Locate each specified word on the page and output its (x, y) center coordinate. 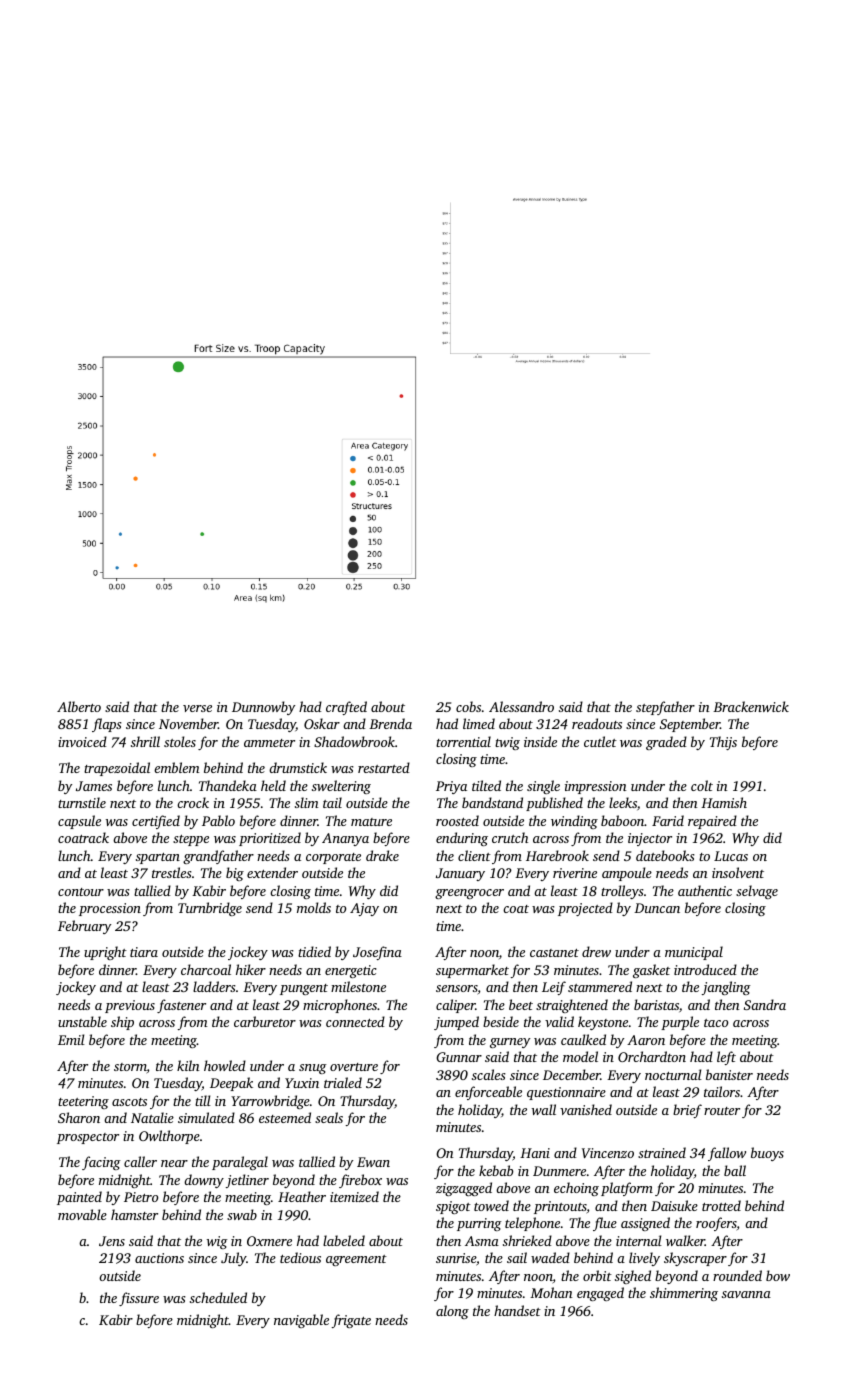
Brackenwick (751, 706)
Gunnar (459, 1057)
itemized (354, 1196)
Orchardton (652, 1056)
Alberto (79, 706)
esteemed (285, 1117)
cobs (468, 706)
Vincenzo (608, 1153)
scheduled (218, 1297)
